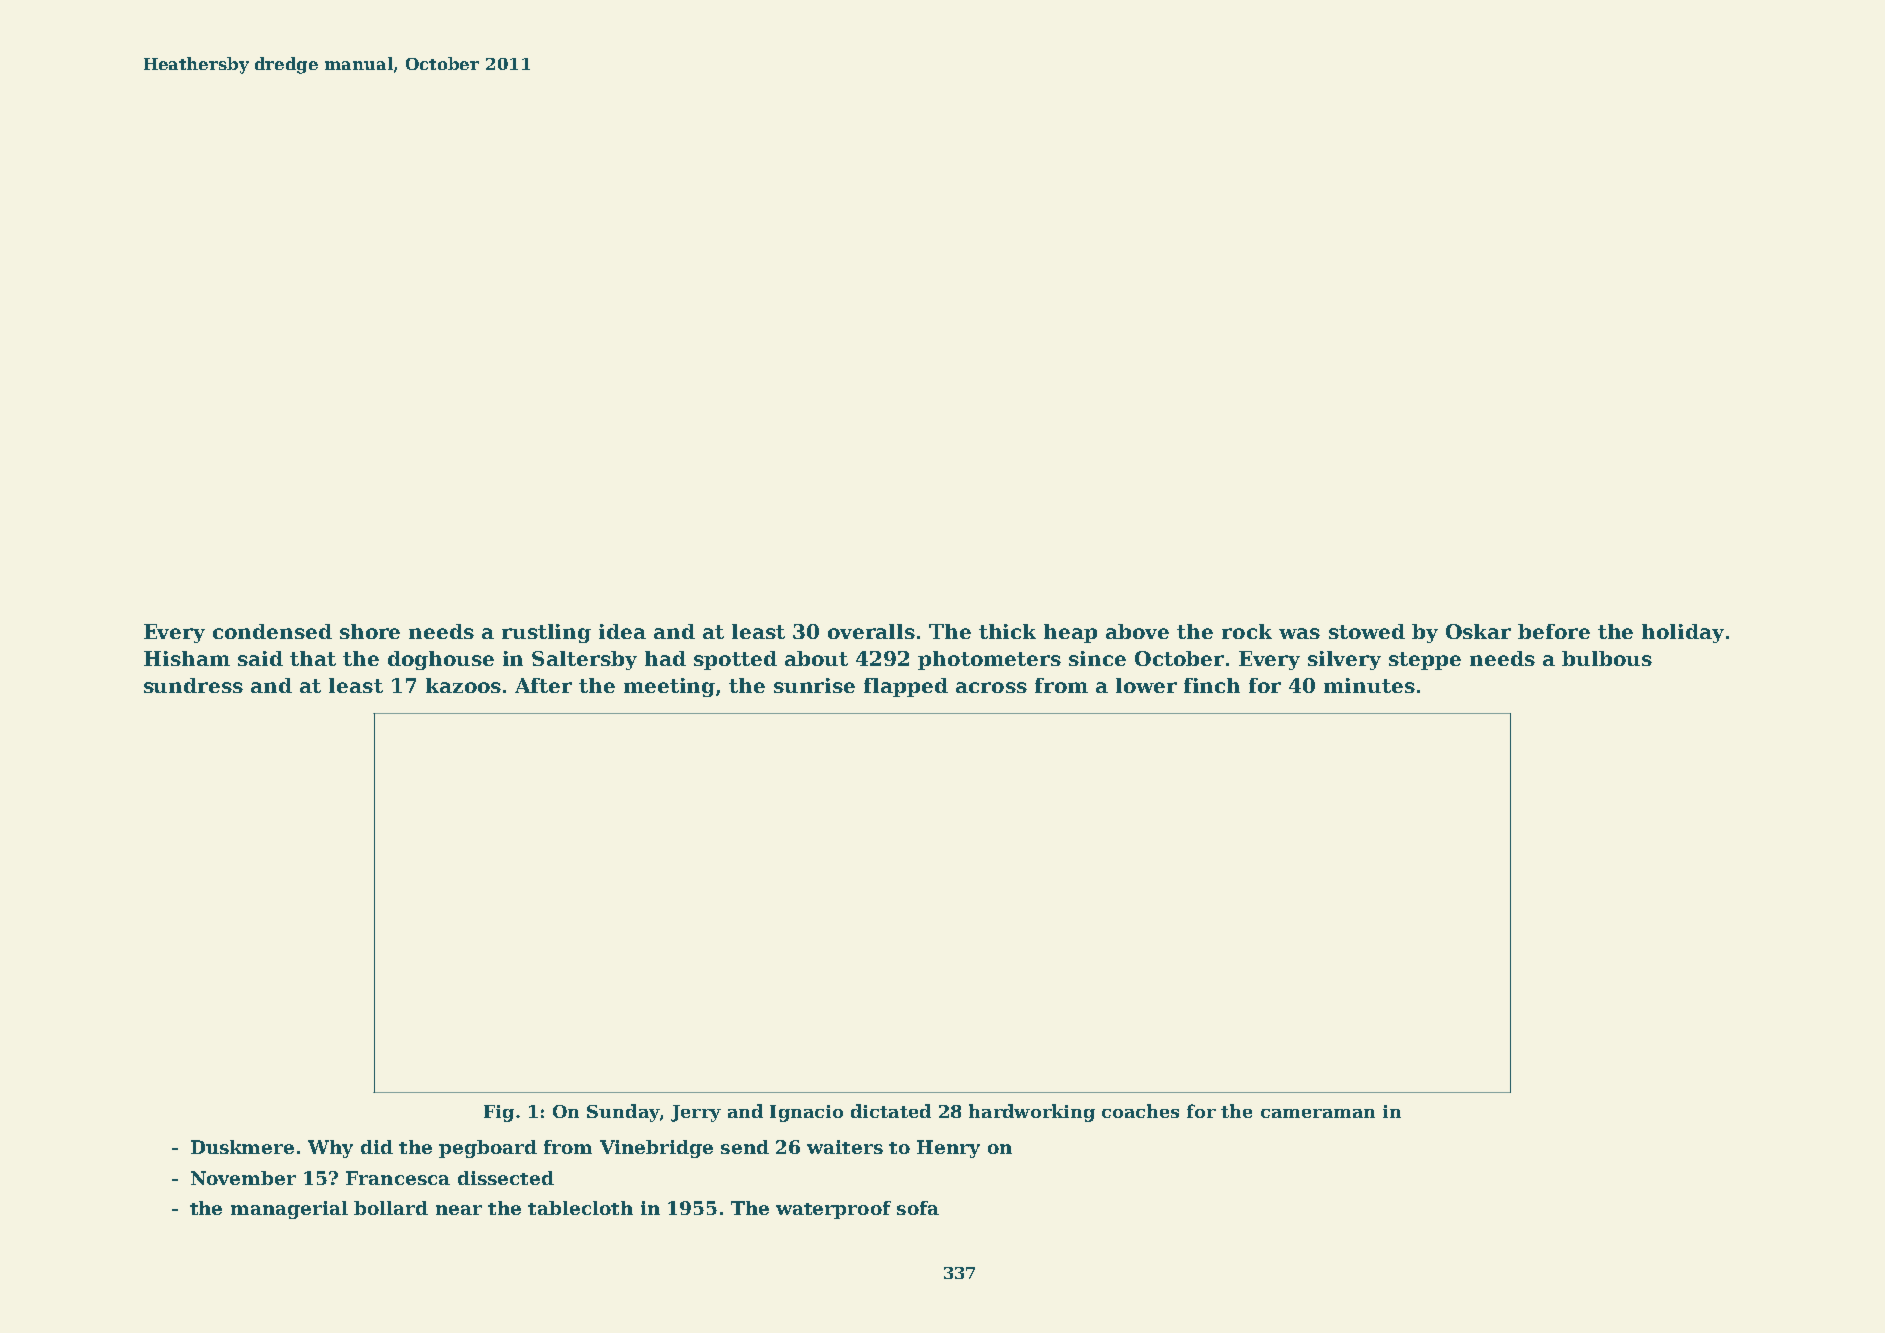  I want to click on Duskmere, so click(242, 1147).
